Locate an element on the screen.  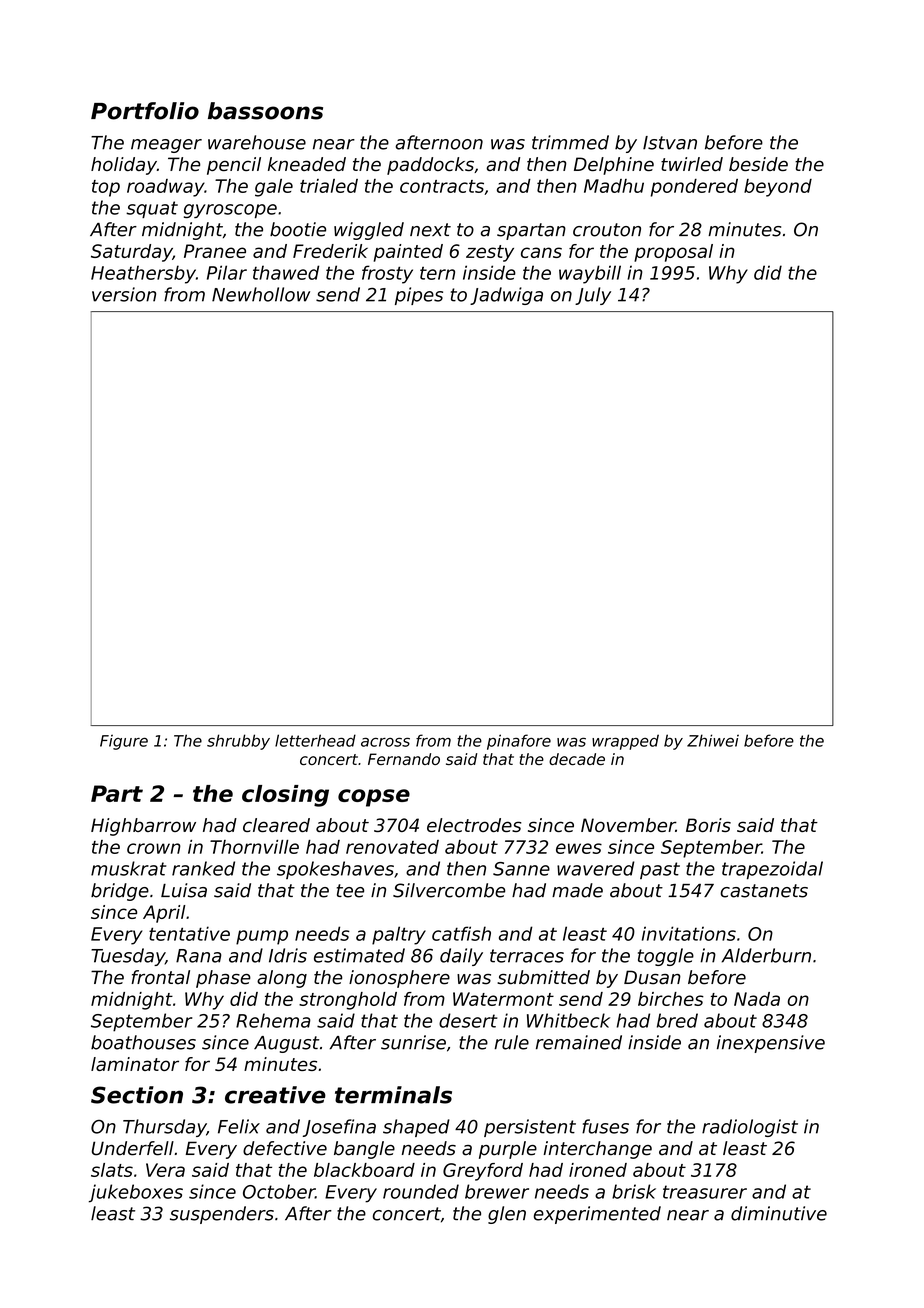
rounded is located at coordinates (421, 1191).
